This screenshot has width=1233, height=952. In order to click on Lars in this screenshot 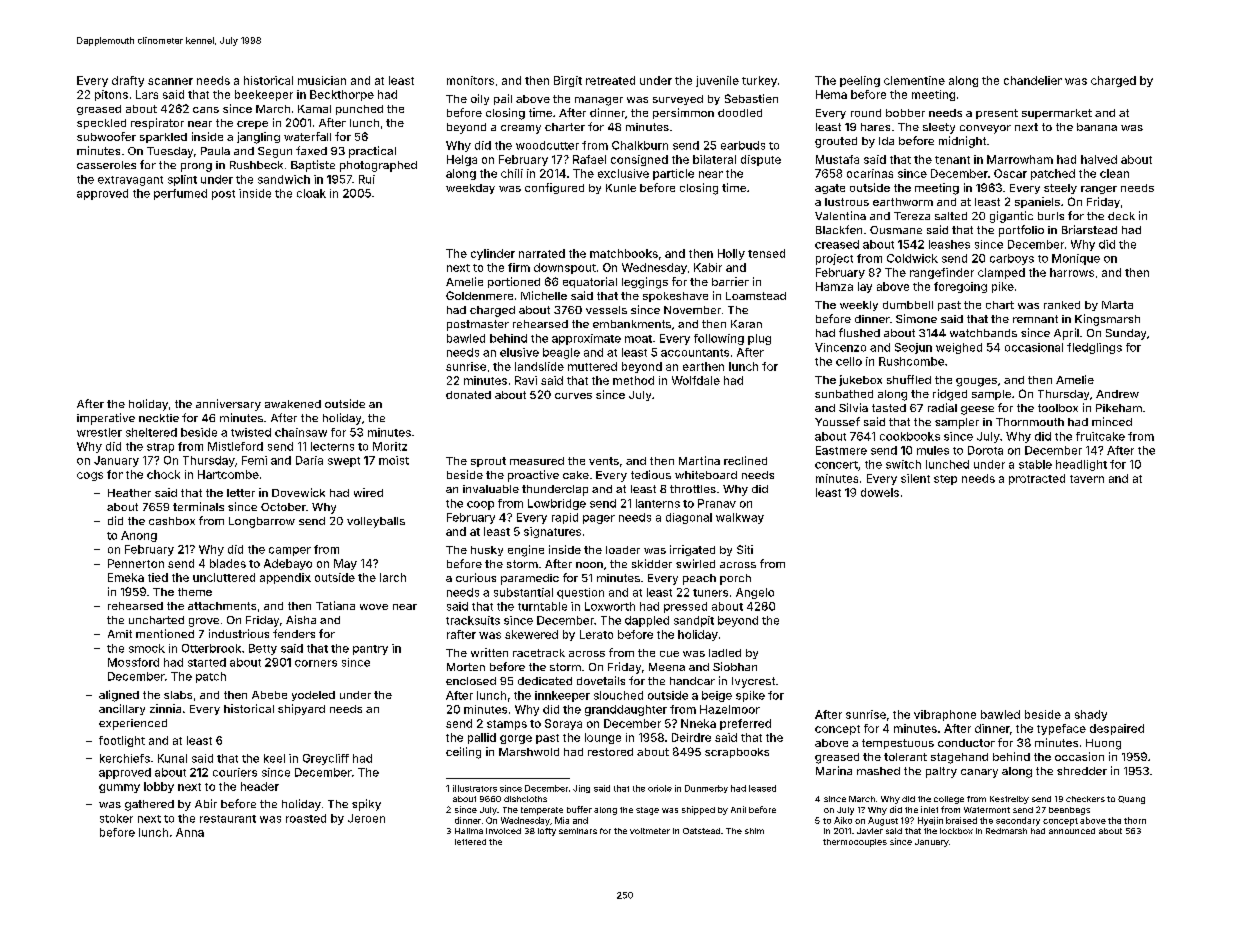, I will do `click(147, 94)`.
